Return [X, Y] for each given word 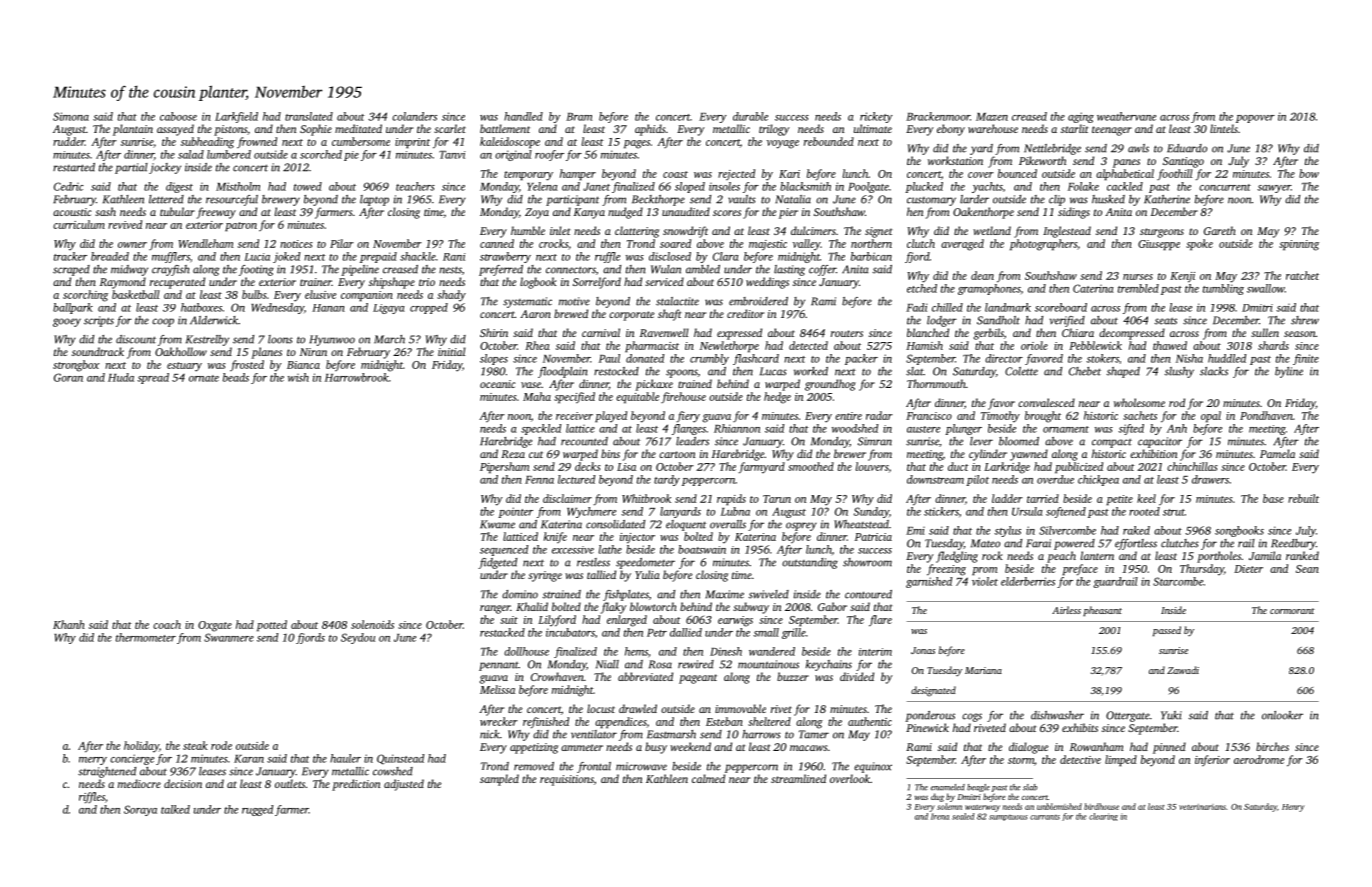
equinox [873, 767]
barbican [871, 256]
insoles [724, 186]
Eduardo [1187, 148]
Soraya [140, 810]
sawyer [1274, 189]
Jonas [923, 650]
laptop [374, 200]
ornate [204, 378]
